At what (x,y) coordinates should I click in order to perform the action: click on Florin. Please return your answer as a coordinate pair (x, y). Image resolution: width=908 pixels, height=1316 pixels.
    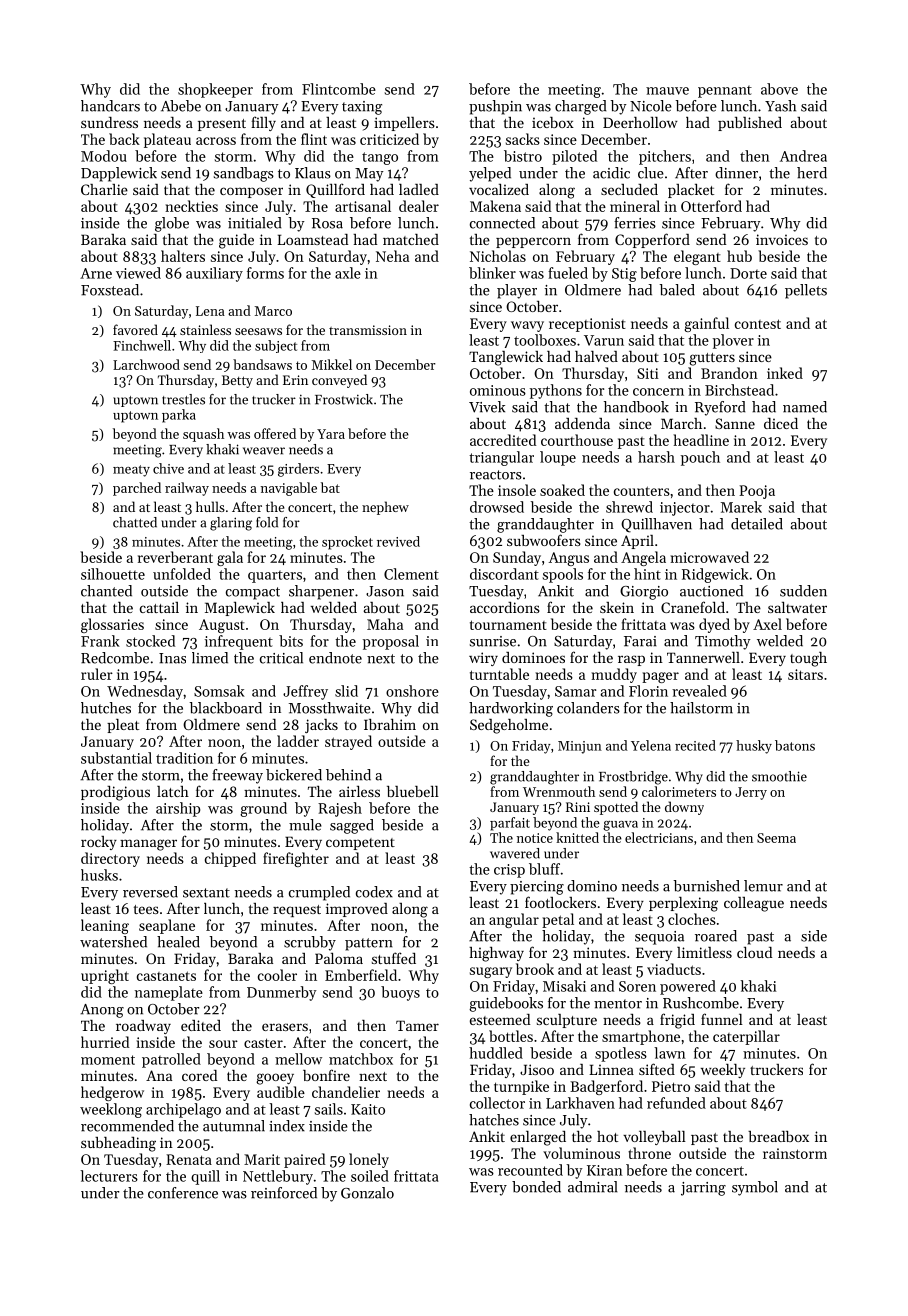
    Looking at the image, I should click on (648, 691).
